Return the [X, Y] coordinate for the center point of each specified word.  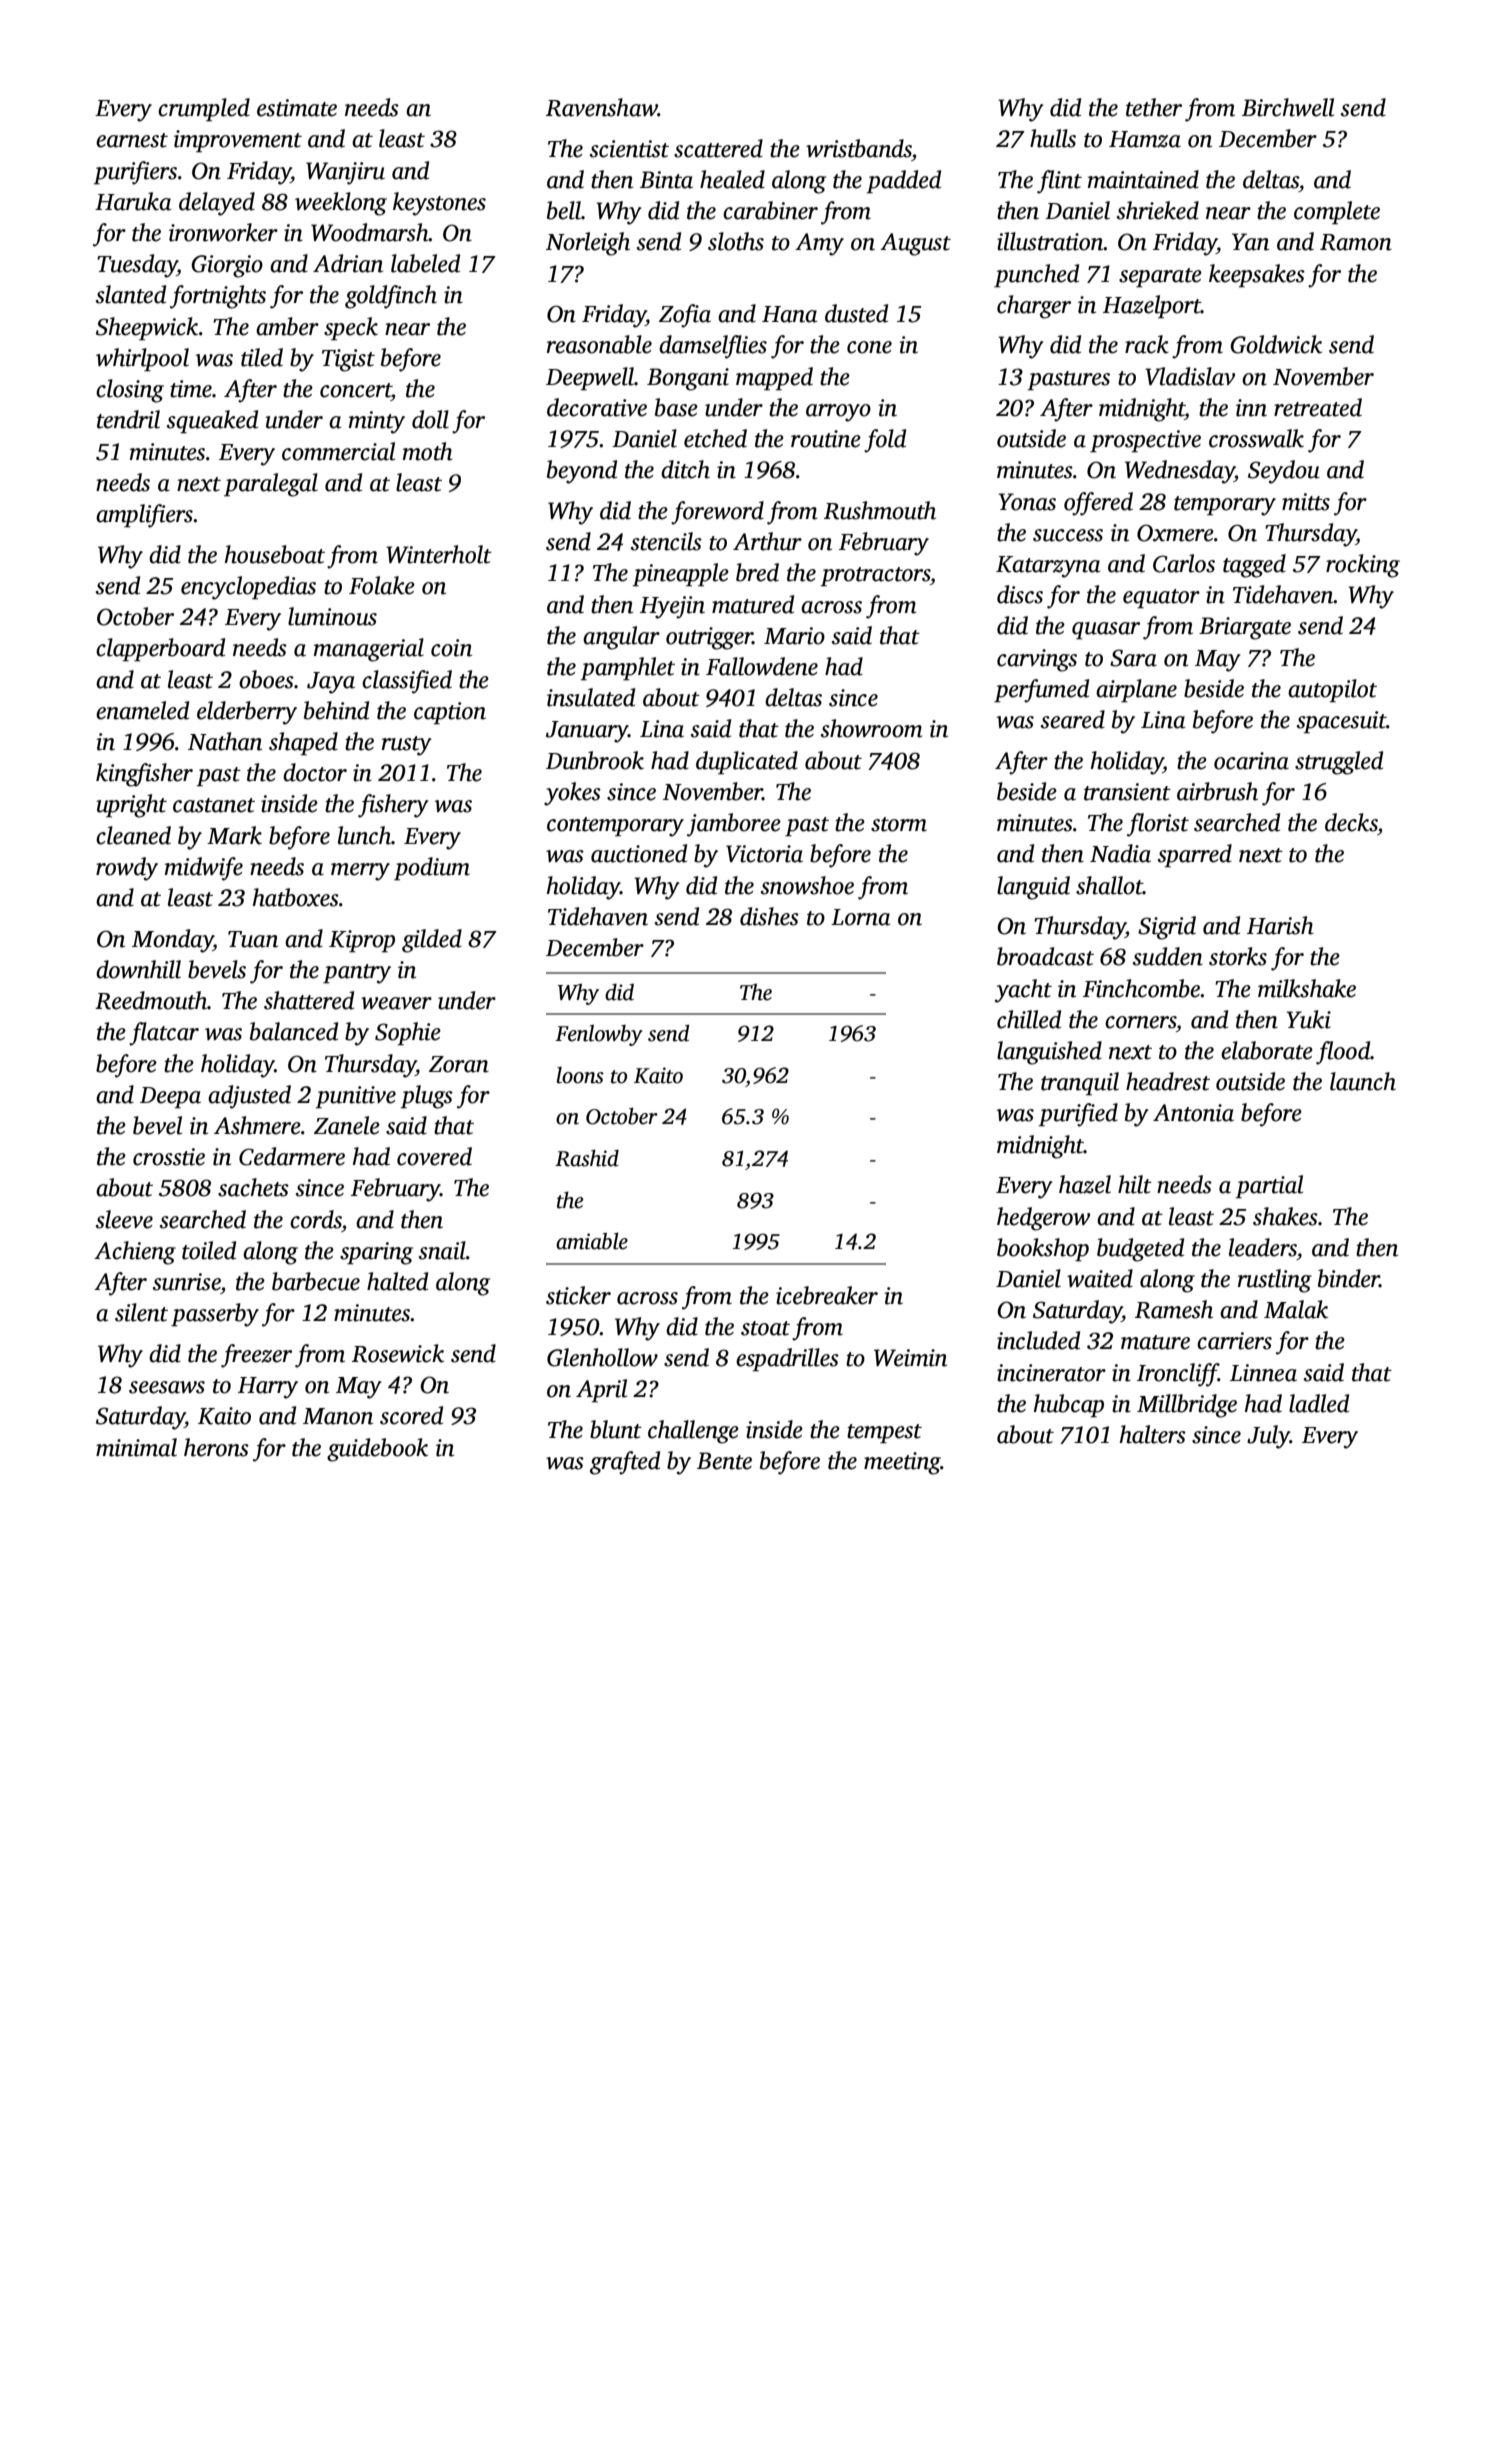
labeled [425, 263]
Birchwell [1288, 107]
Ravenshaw [602, 107]
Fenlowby [599, 1035]
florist [1158, 825]
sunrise [187, 1282]
